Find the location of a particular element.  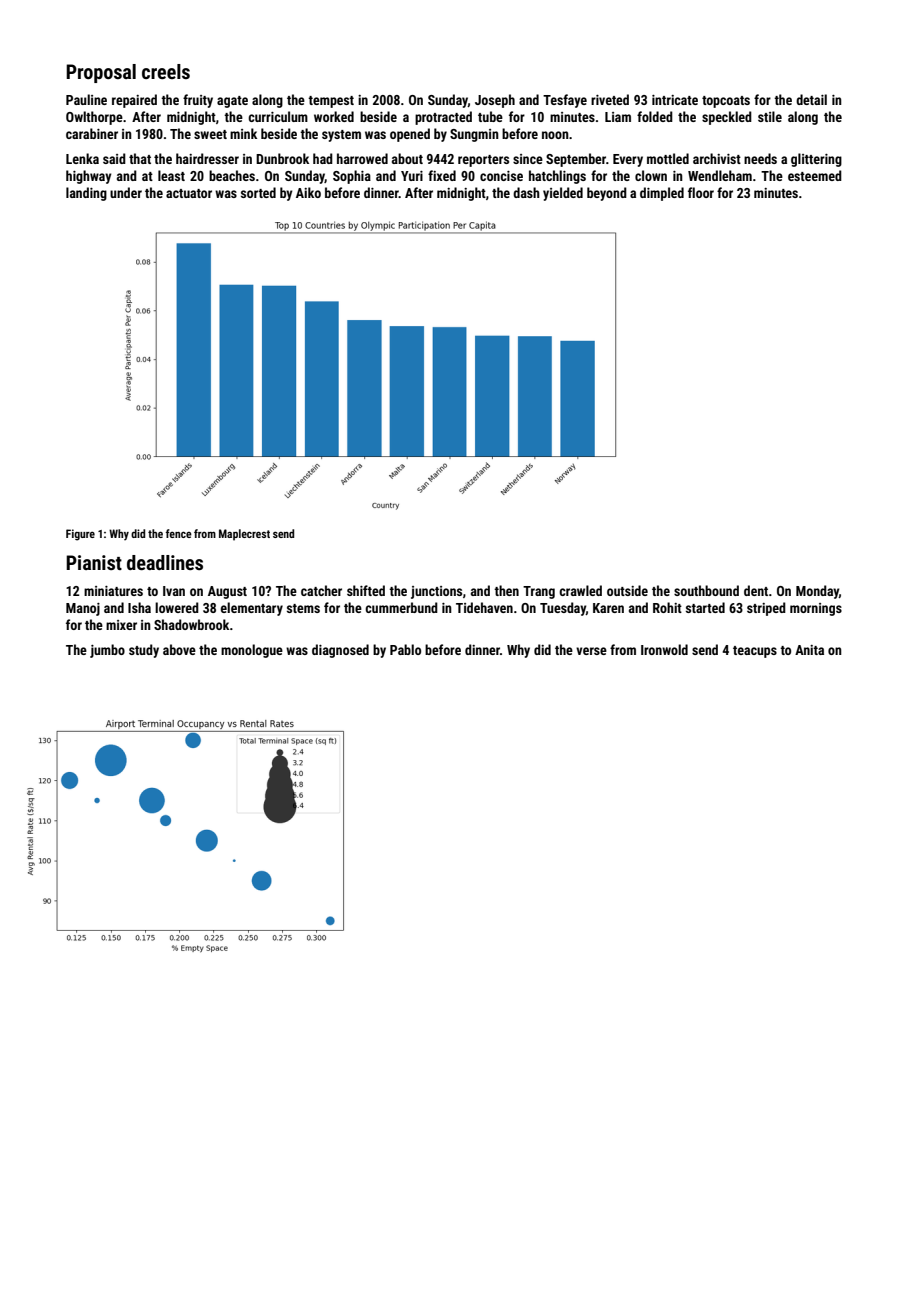

Aiko is located at coordinates (308, 192).
